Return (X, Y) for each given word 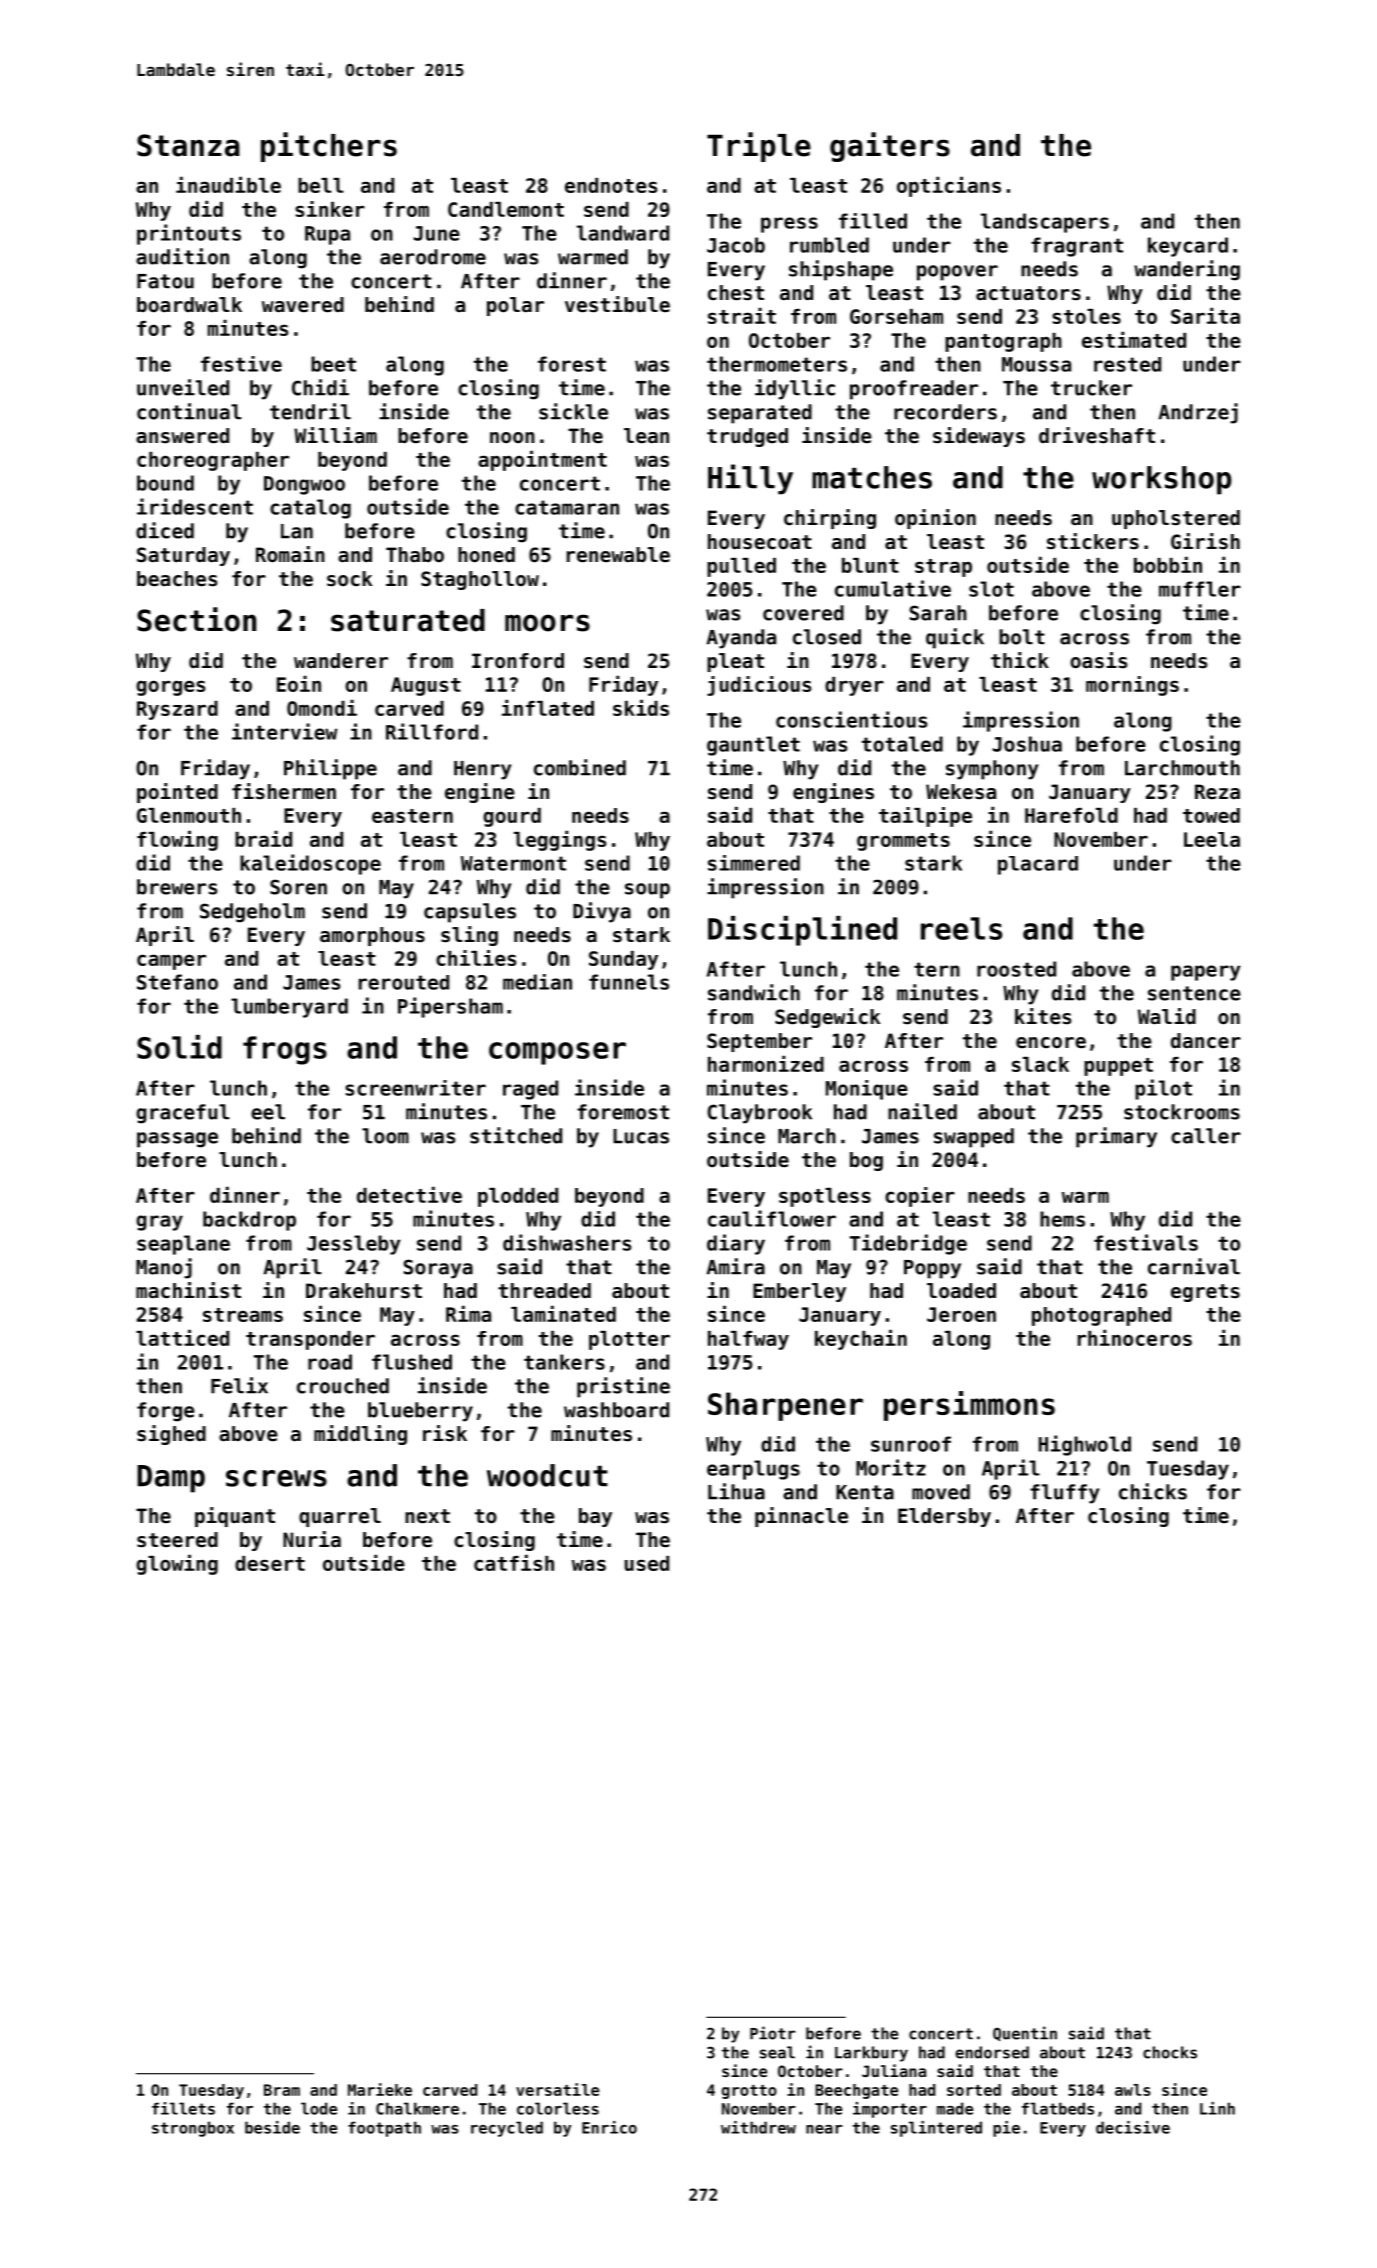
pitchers (329, 147)
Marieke (380, 2089)
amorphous (372, 936)
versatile (557, 2089)
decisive (1133, 2127)
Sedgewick (827, 1018)
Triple (759, 147)
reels (961, 928)
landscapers (1045, 223)
